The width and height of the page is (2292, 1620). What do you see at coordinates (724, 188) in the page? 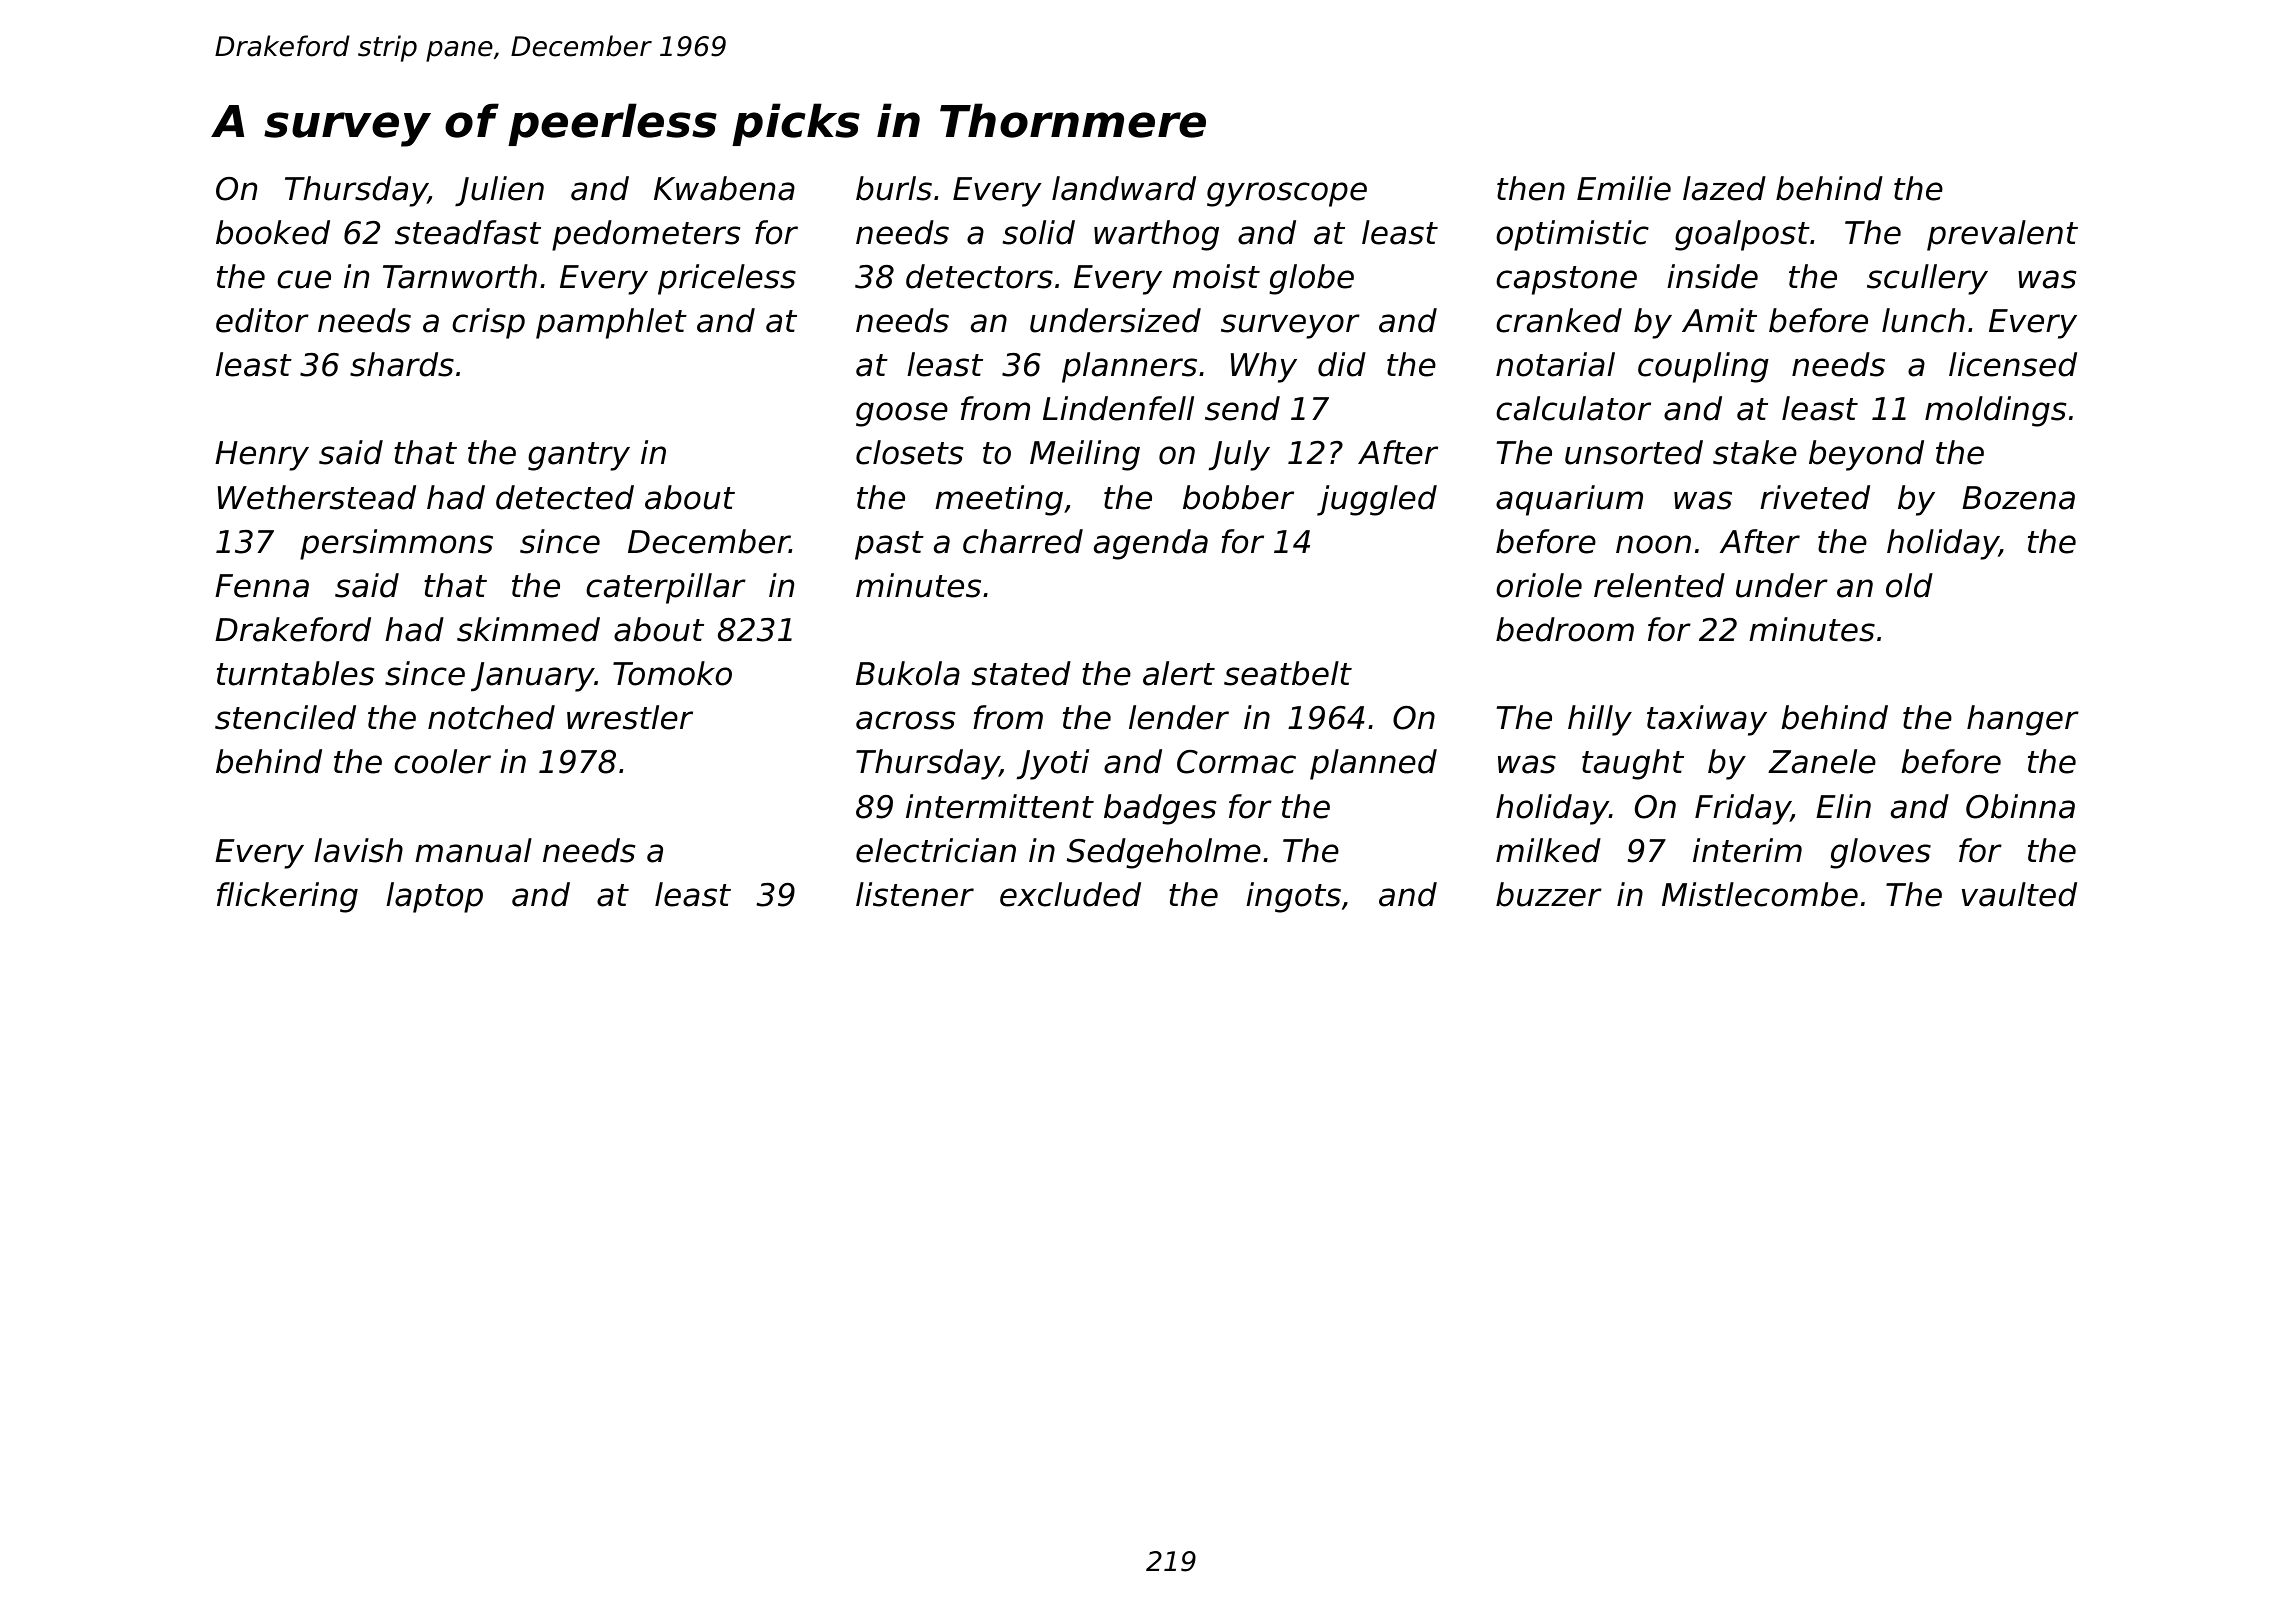
I see `Kwabena` at bounding box center [724, 188].
